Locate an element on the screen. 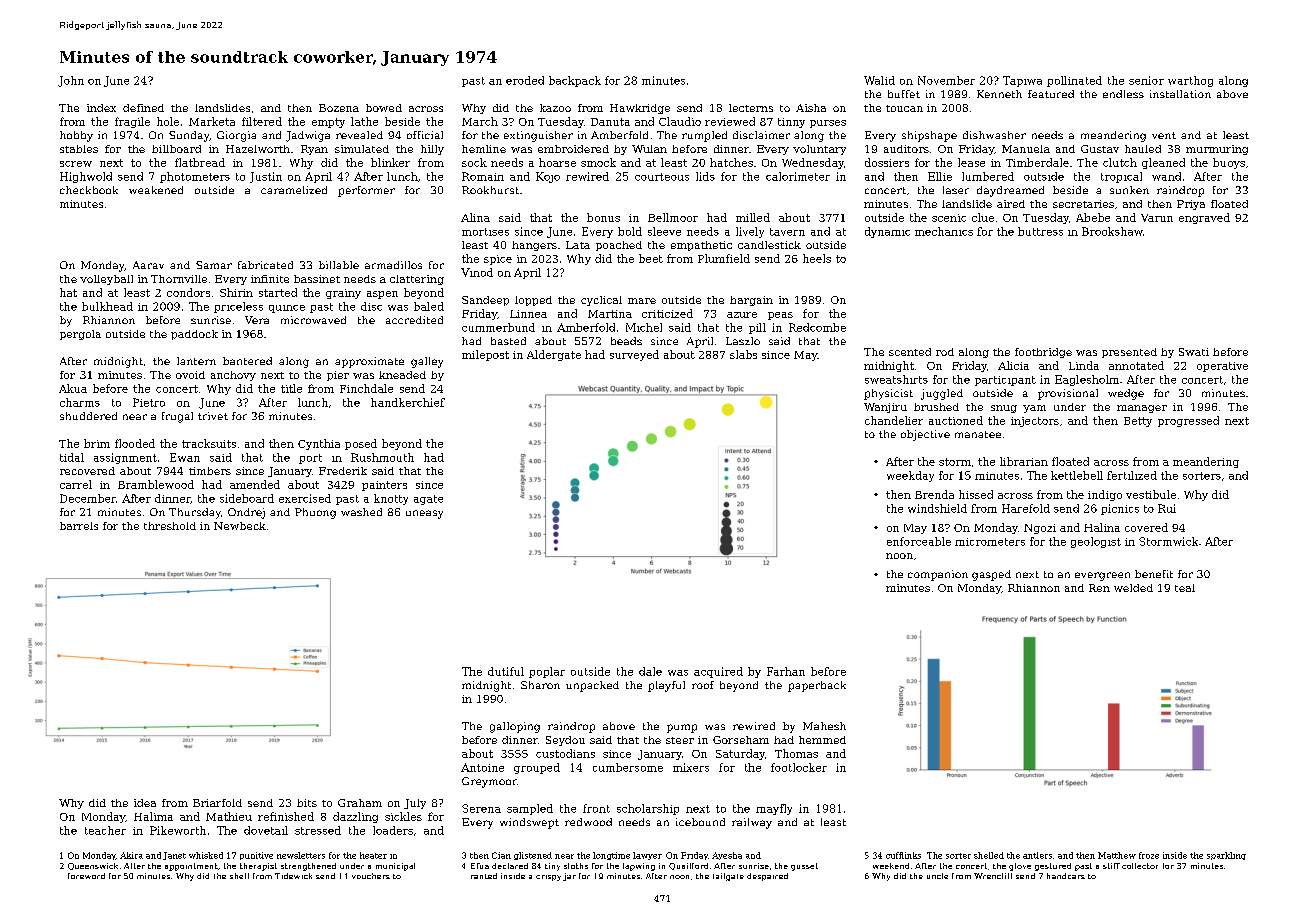  Ondrej is located at coordinates (246, 513).
